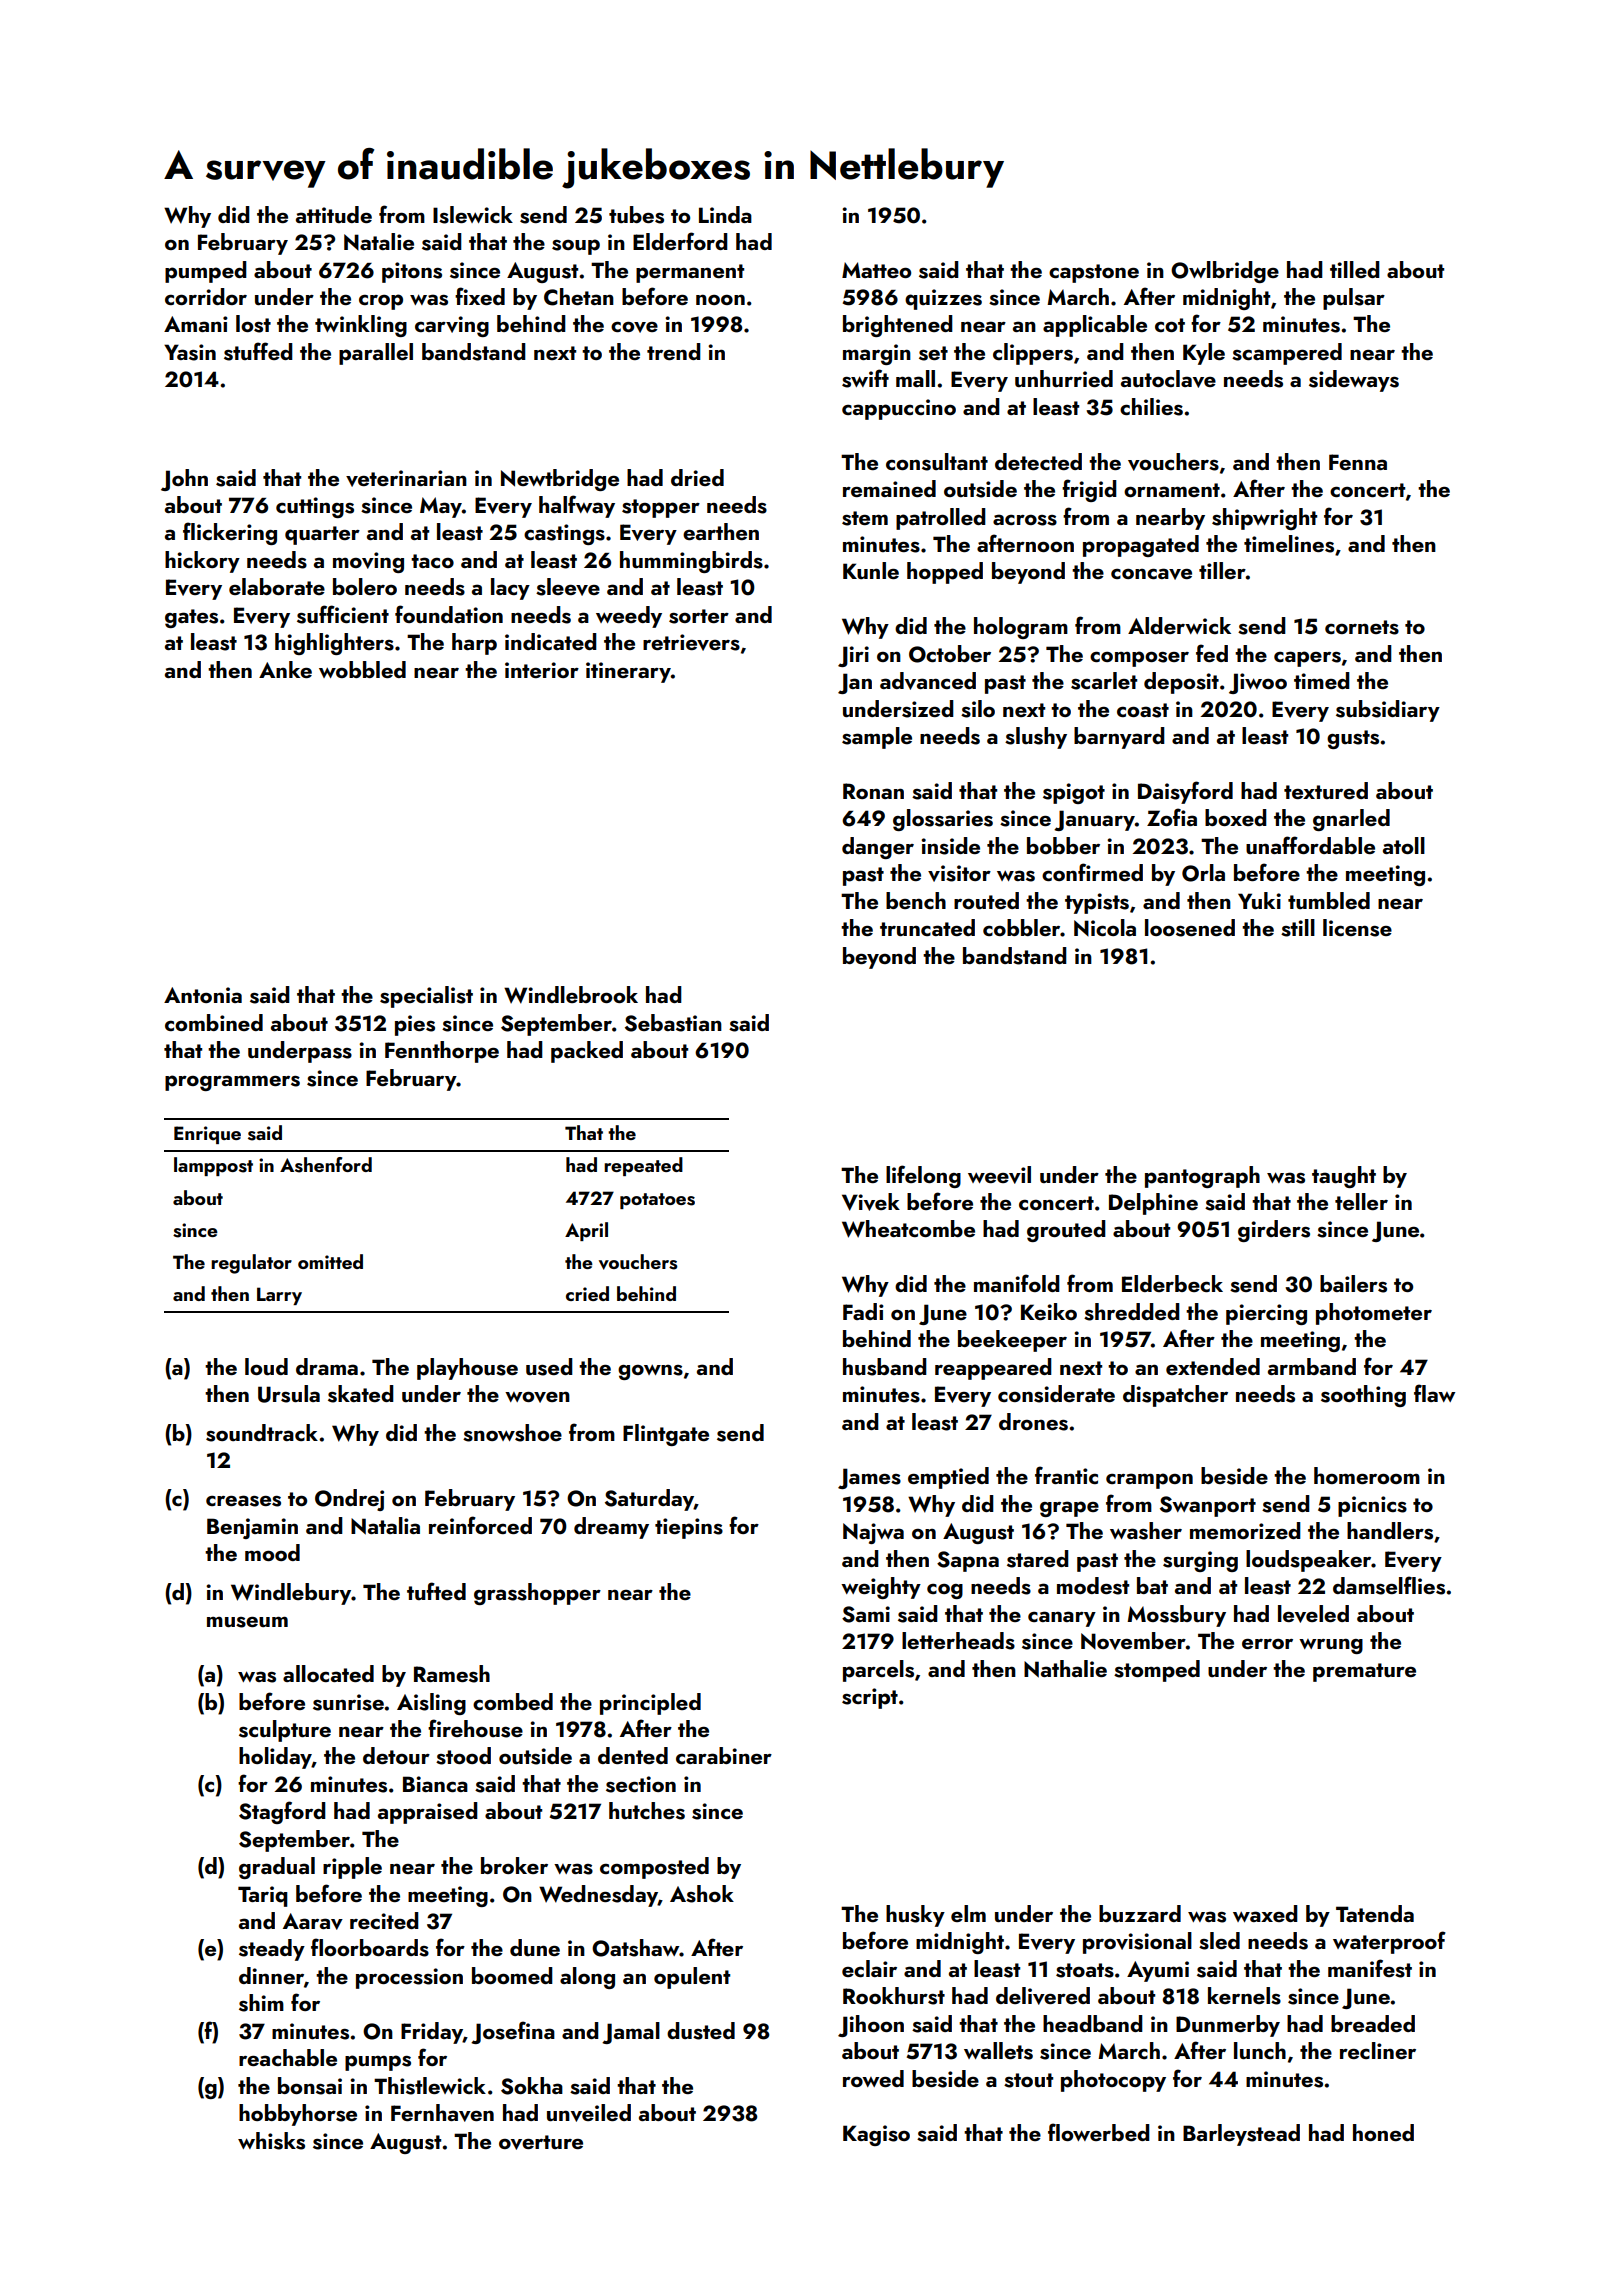 This screenshot has height=2292, width=1620. I want to click on flowerbed, so click(1099, 2132).
